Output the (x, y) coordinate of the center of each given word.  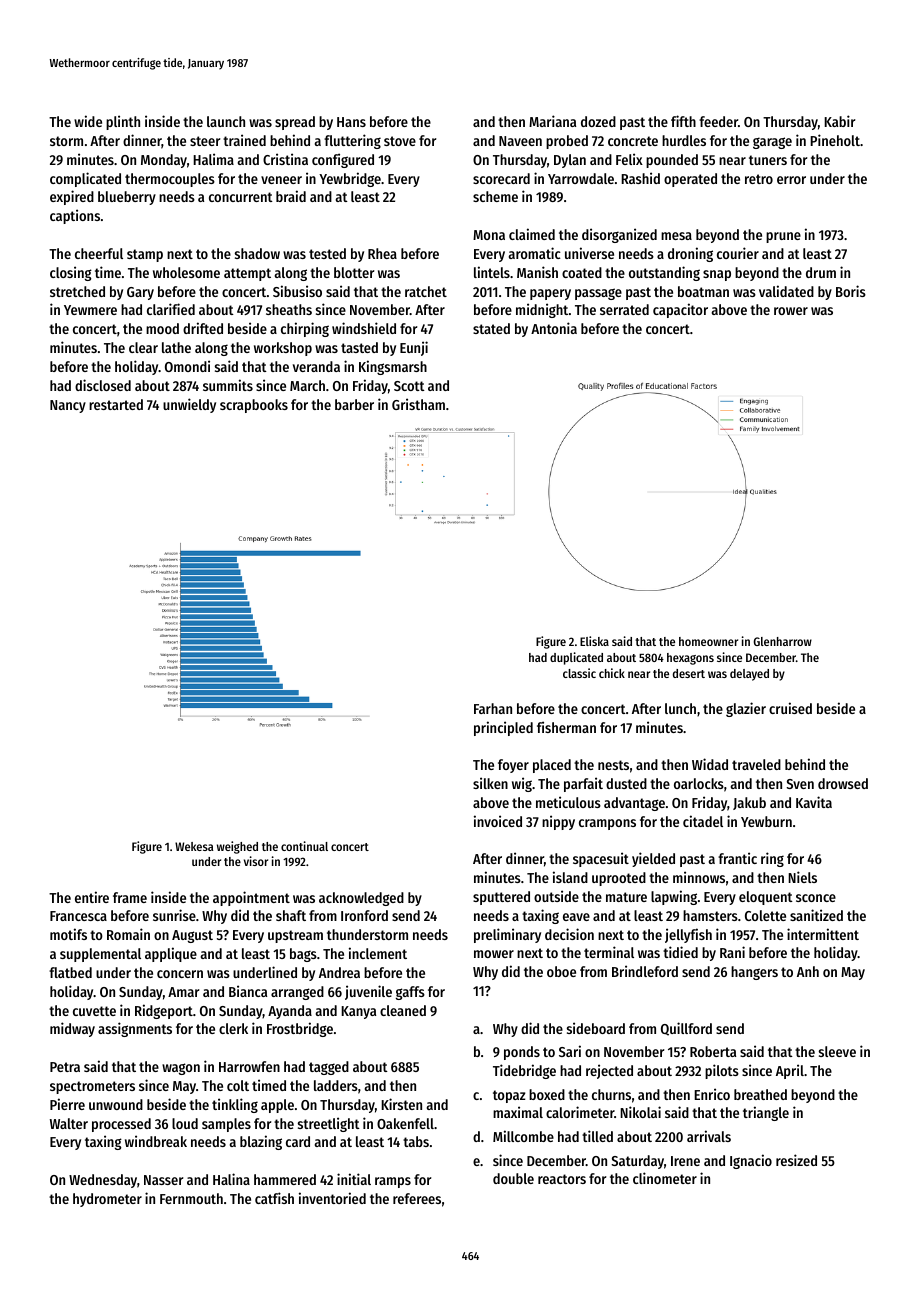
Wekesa (194, 846)
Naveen (520, 141)
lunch (680, 708)
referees (417, 1198)
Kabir (839, 121)
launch (226, 121)
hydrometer (107, 1200)
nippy (558, 822)
